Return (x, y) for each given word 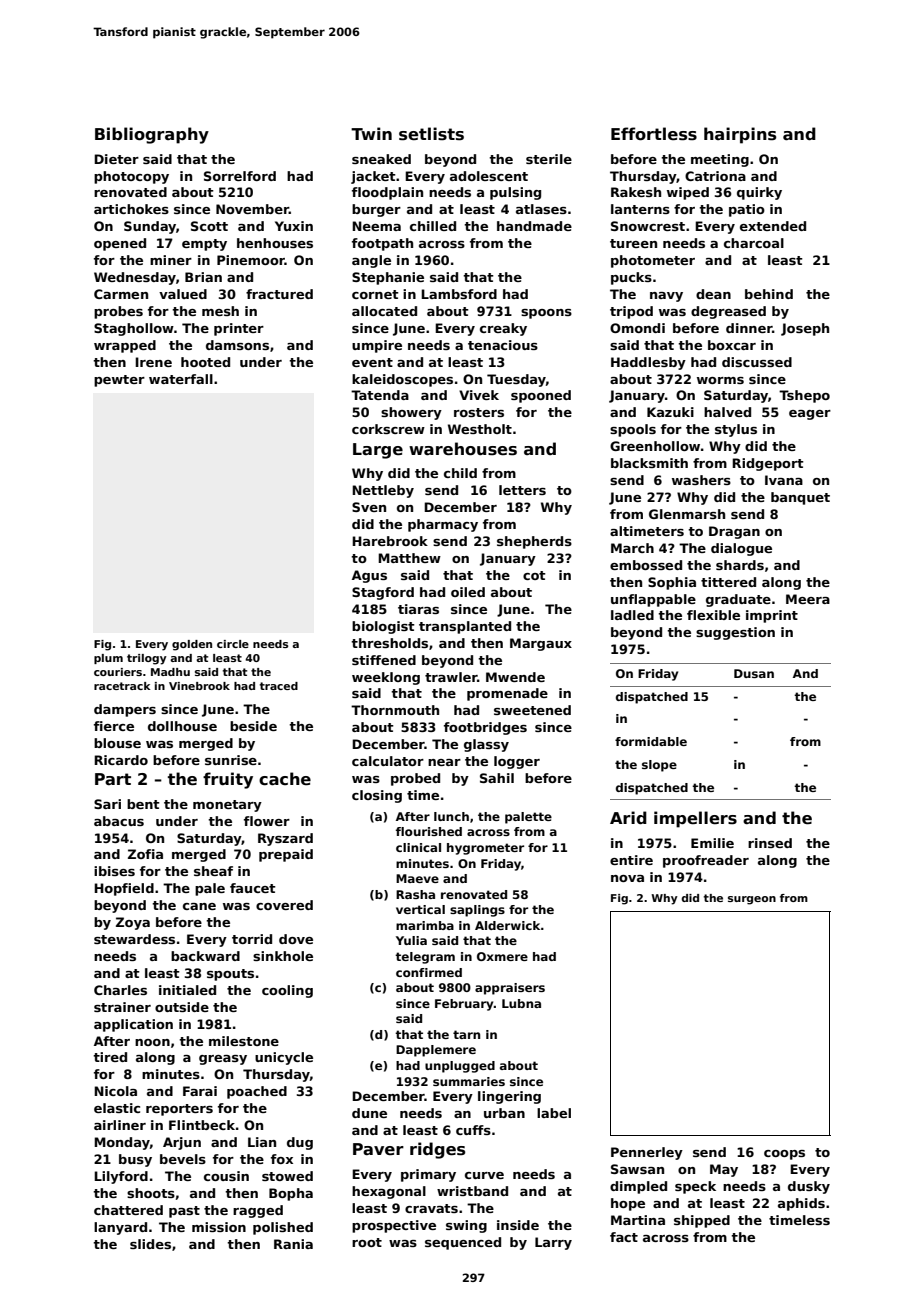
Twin (371, 133)
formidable (651, 741)
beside (253, 726)
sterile (549, 159)
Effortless (654, 134)
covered (284, 905)
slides (150, 1244)
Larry (553, 1243)
